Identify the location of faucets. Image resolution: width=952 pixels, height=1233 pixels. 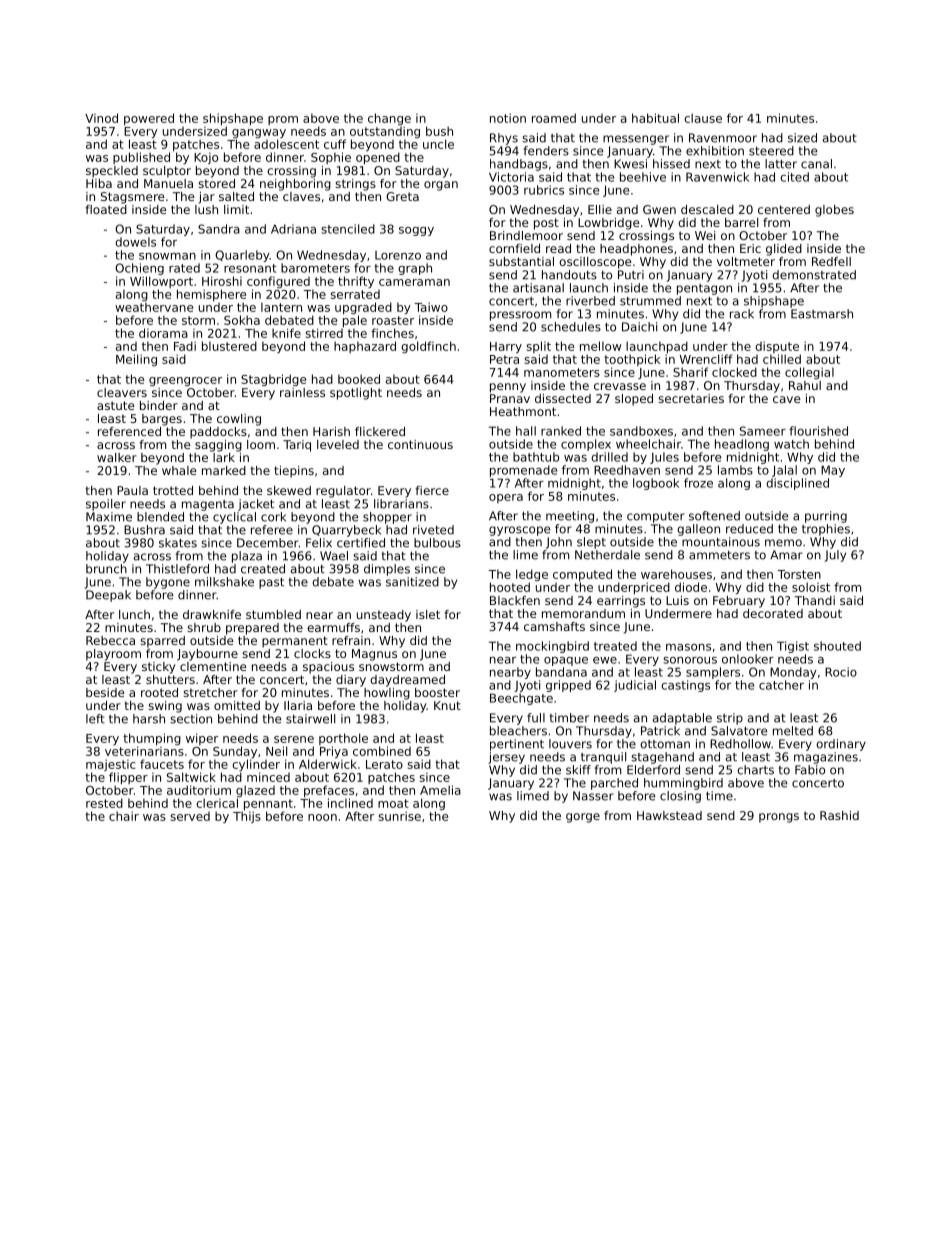
(162, 764).
